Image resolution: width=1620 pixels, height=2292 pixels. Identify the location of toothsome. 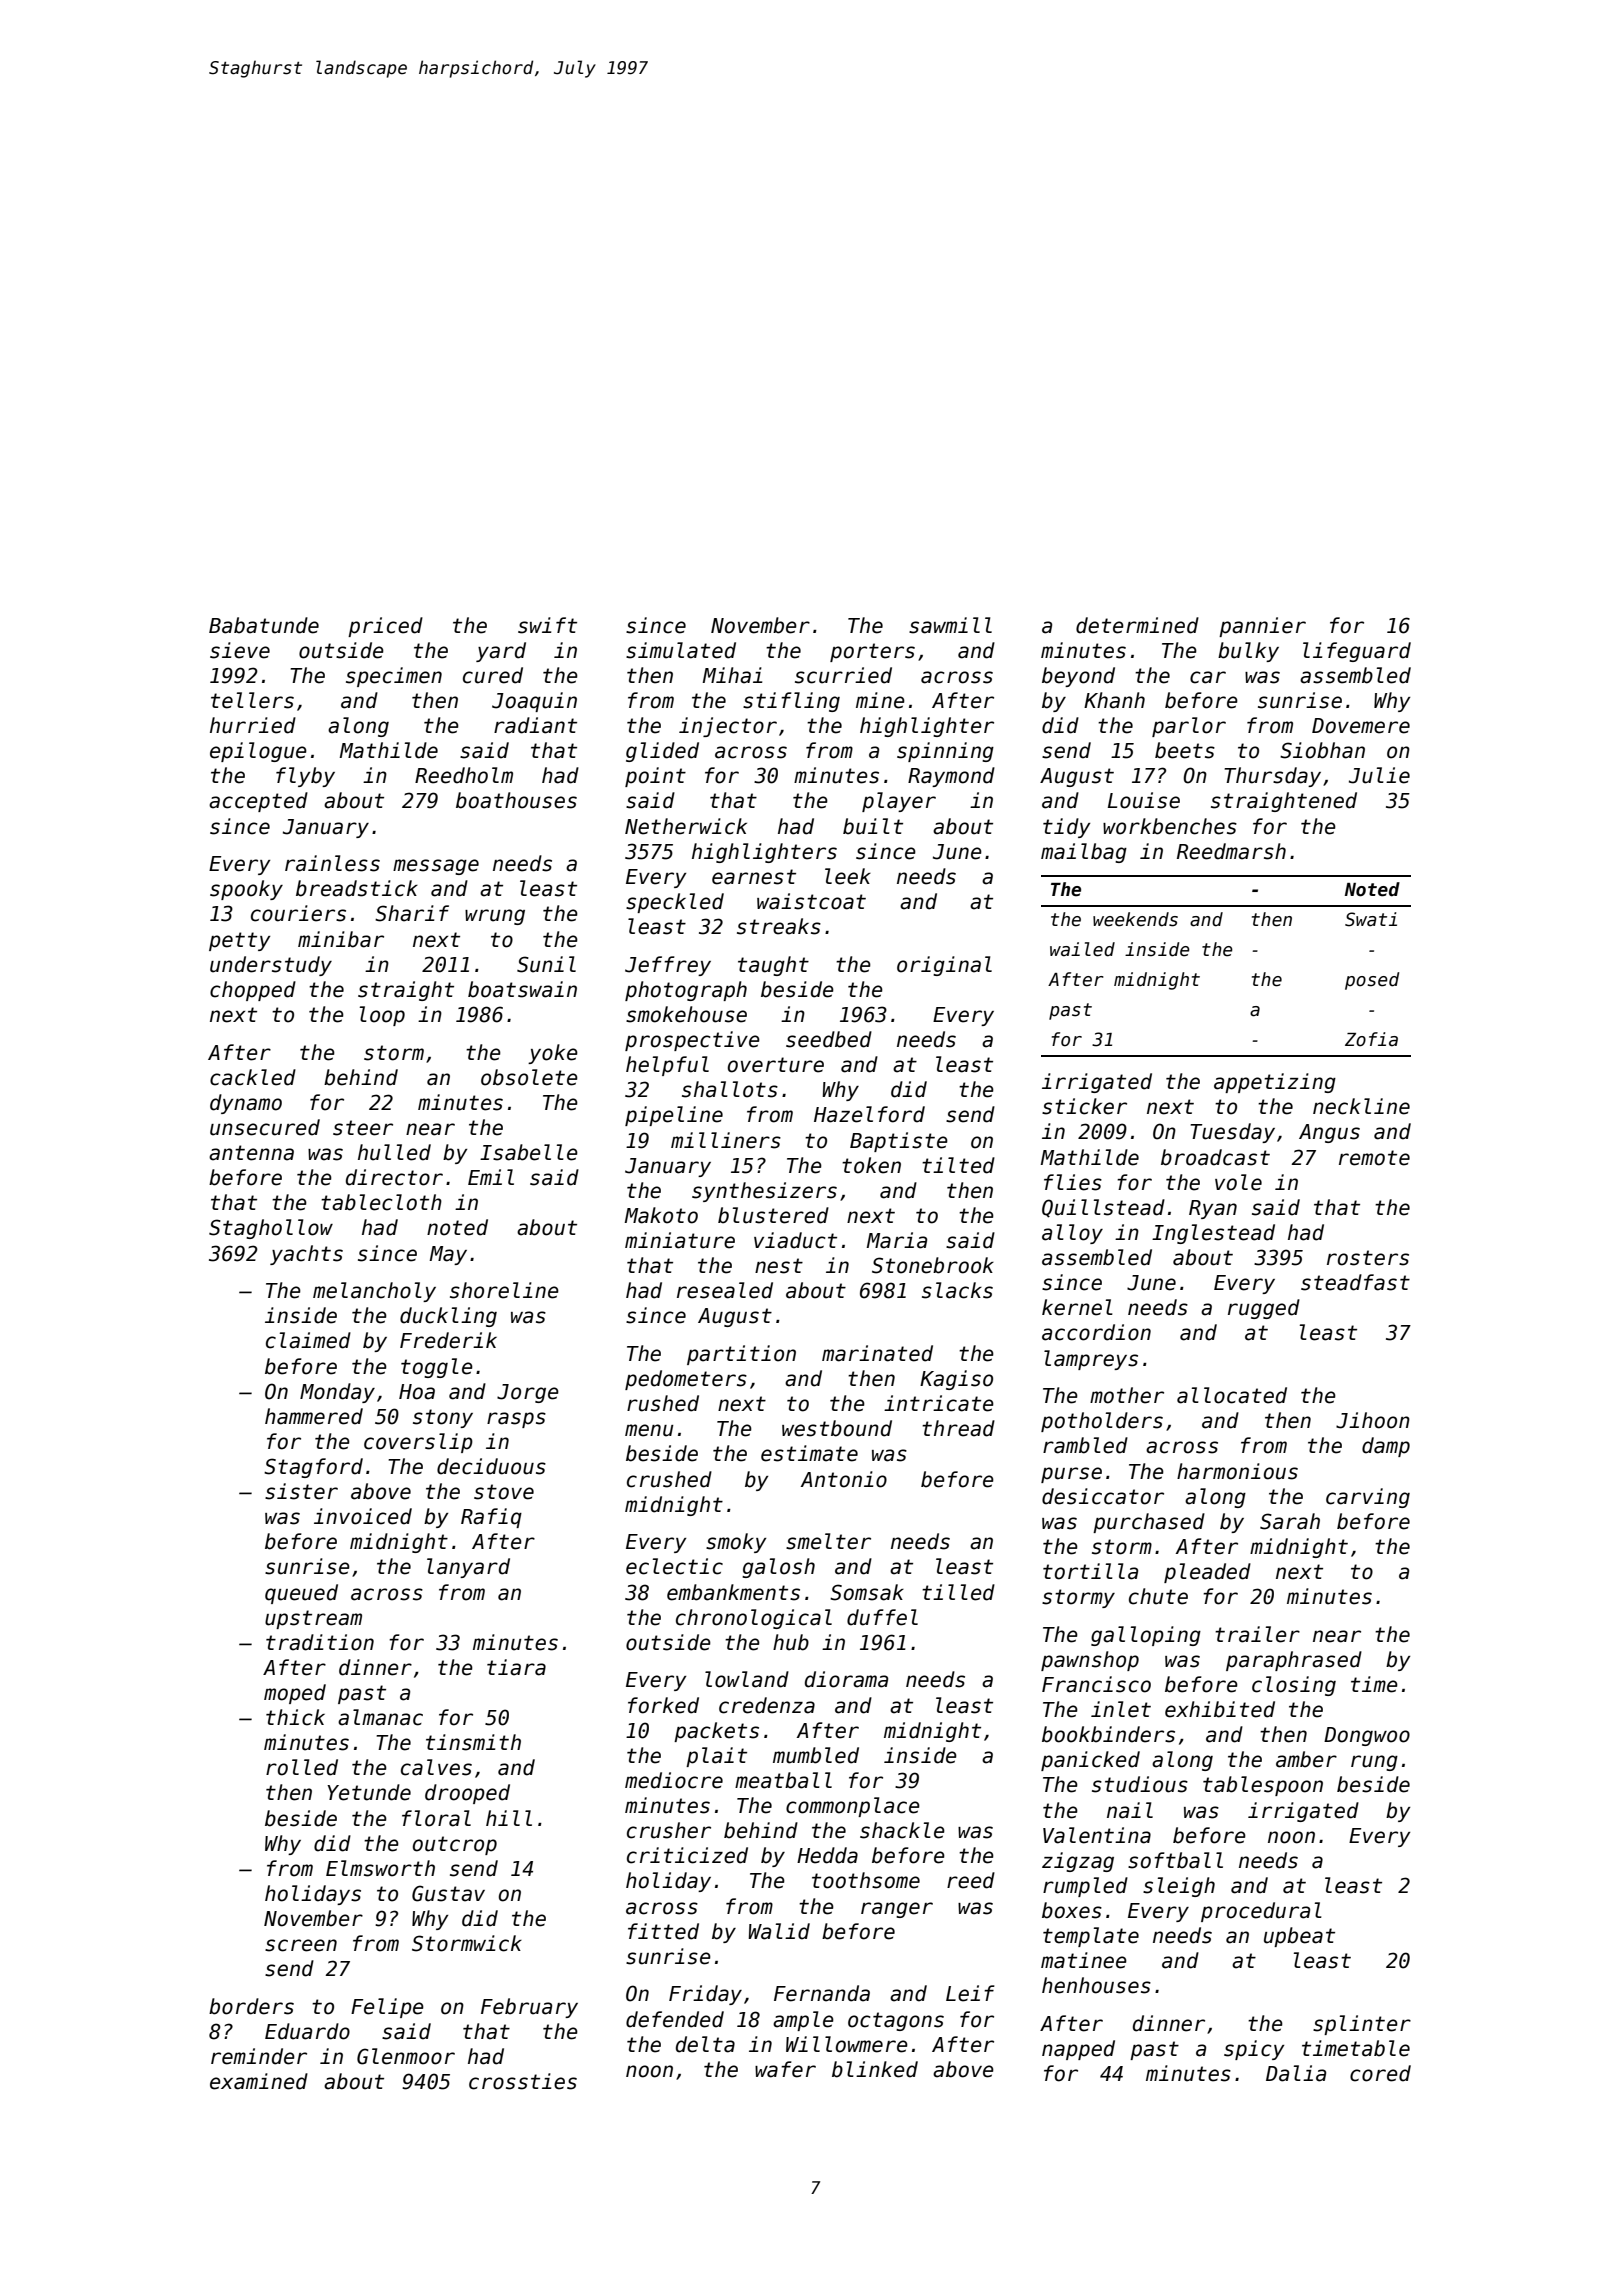
(866, 1880).
